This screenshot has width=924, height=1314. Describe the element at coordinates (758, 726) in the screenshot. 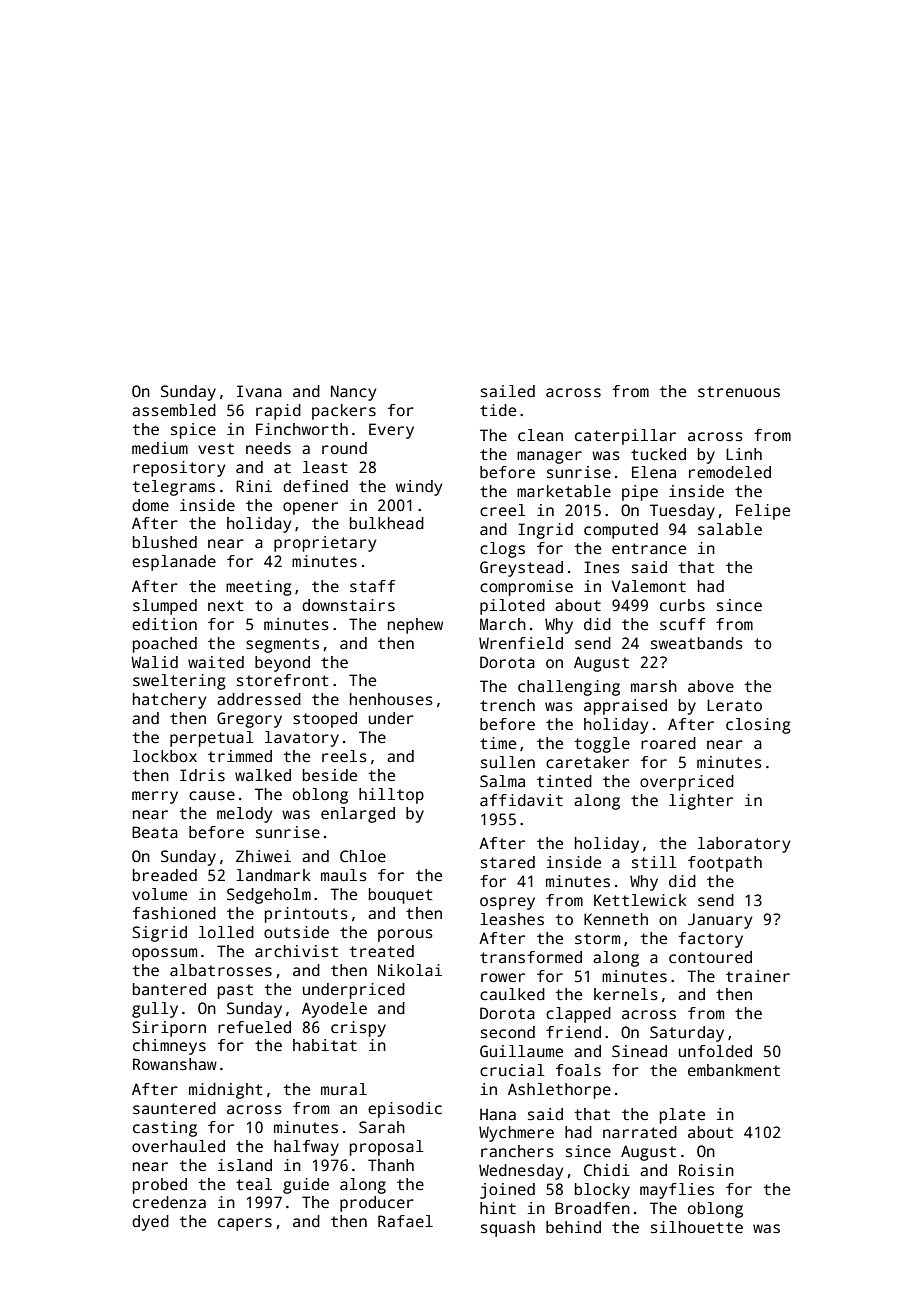

I see `closing` at that location.
